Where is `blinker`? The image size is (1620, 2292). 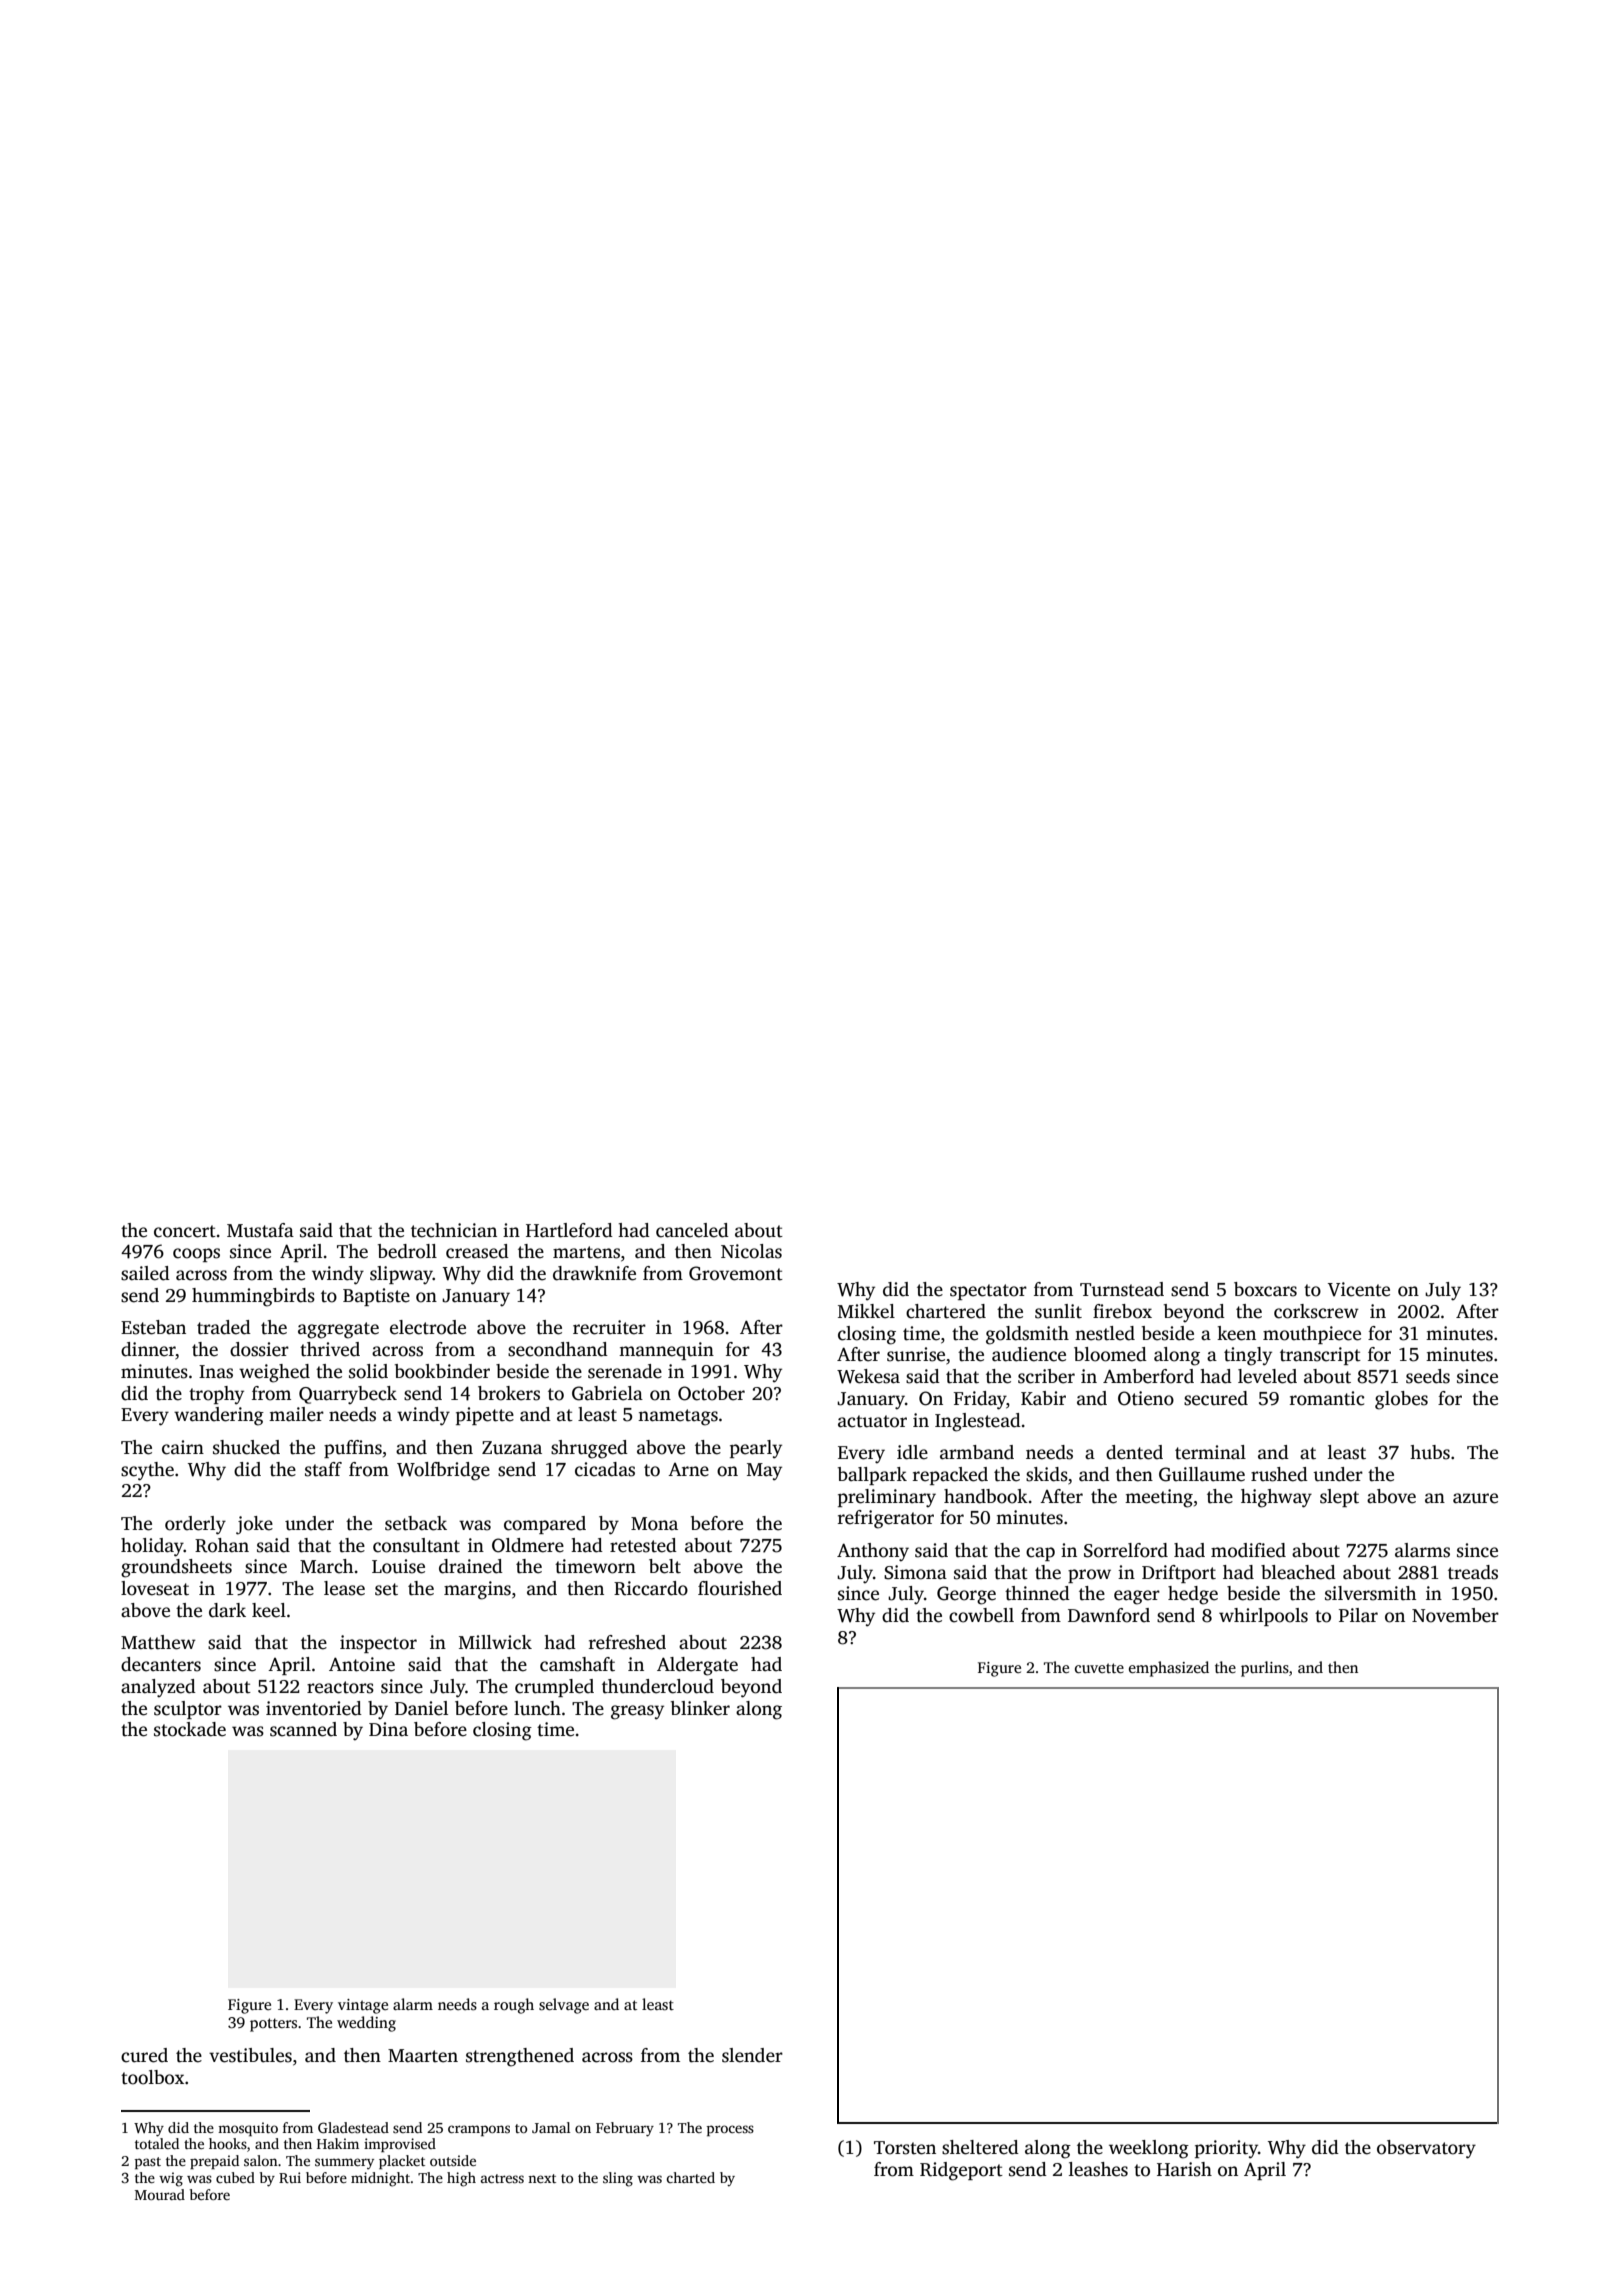
blinker is located at coordinates (700, 1708).
